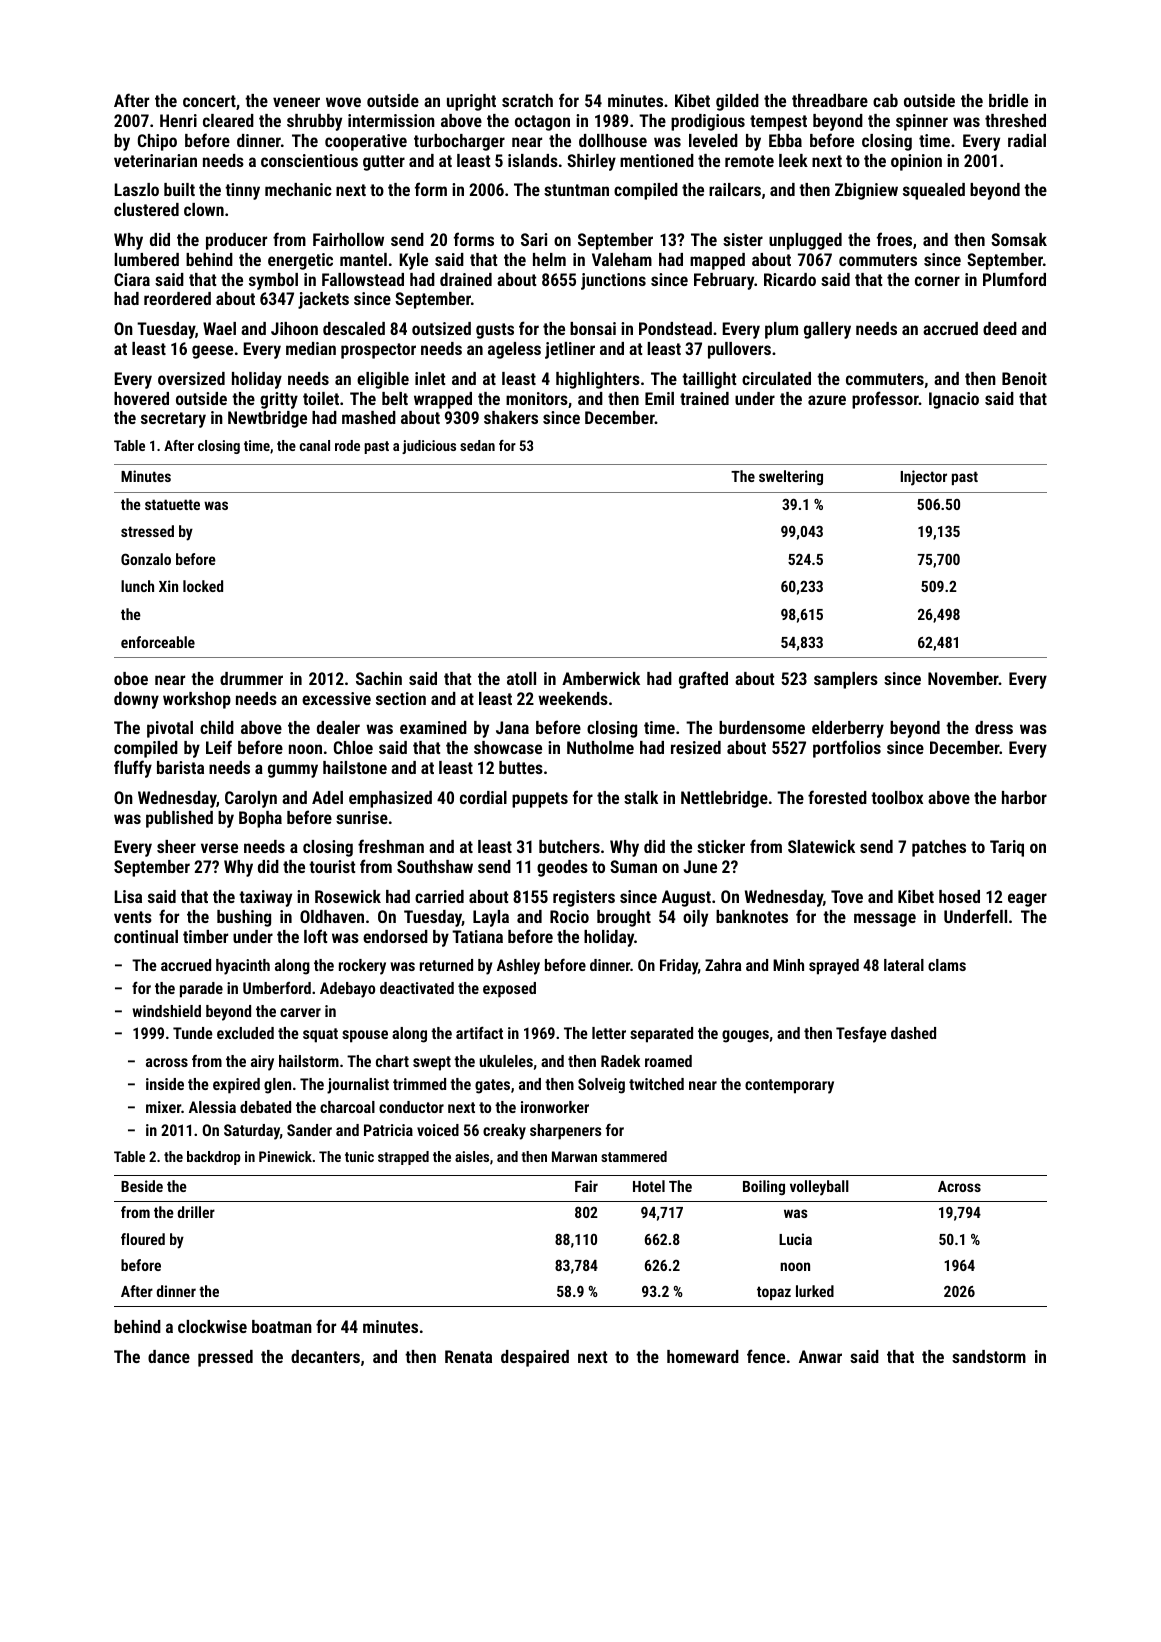  Describe the element at coordinates (395, 936) in the document. I see `endorsed` at that location.
